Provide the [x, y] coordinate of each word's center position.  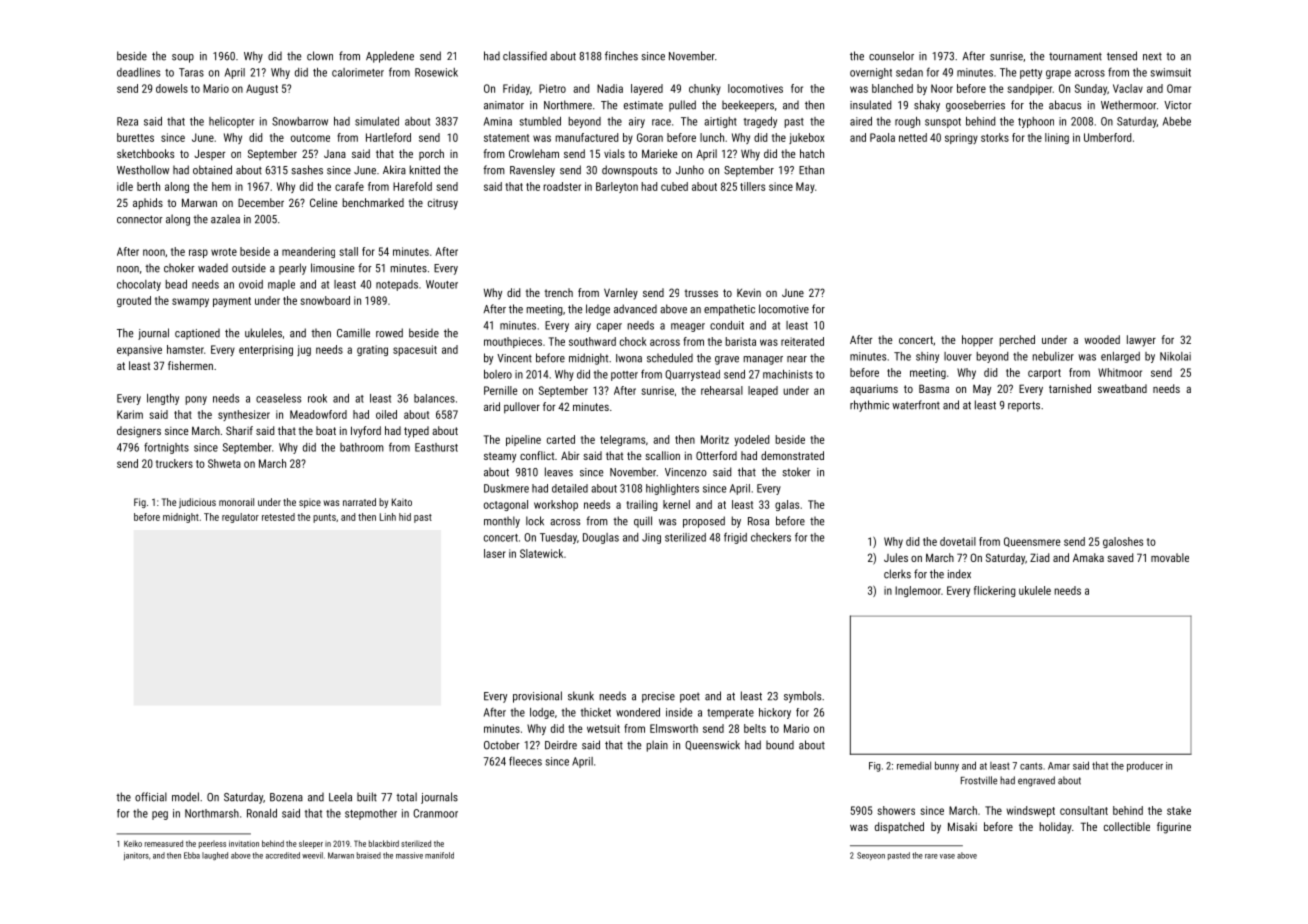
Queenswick [712, 745]
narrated [359, 502]
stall [348, 251]
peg [160, 815]
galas [787, 505]
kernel [676, 504]
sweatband [1122, 388]
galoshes [1123, 542]
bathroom [362, 447]
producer [1145, 767]
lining [1057, 138]
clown [320, 56]
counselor [891, 56]
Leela [340, 797]
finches [621, 56]
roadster [562, 186]
